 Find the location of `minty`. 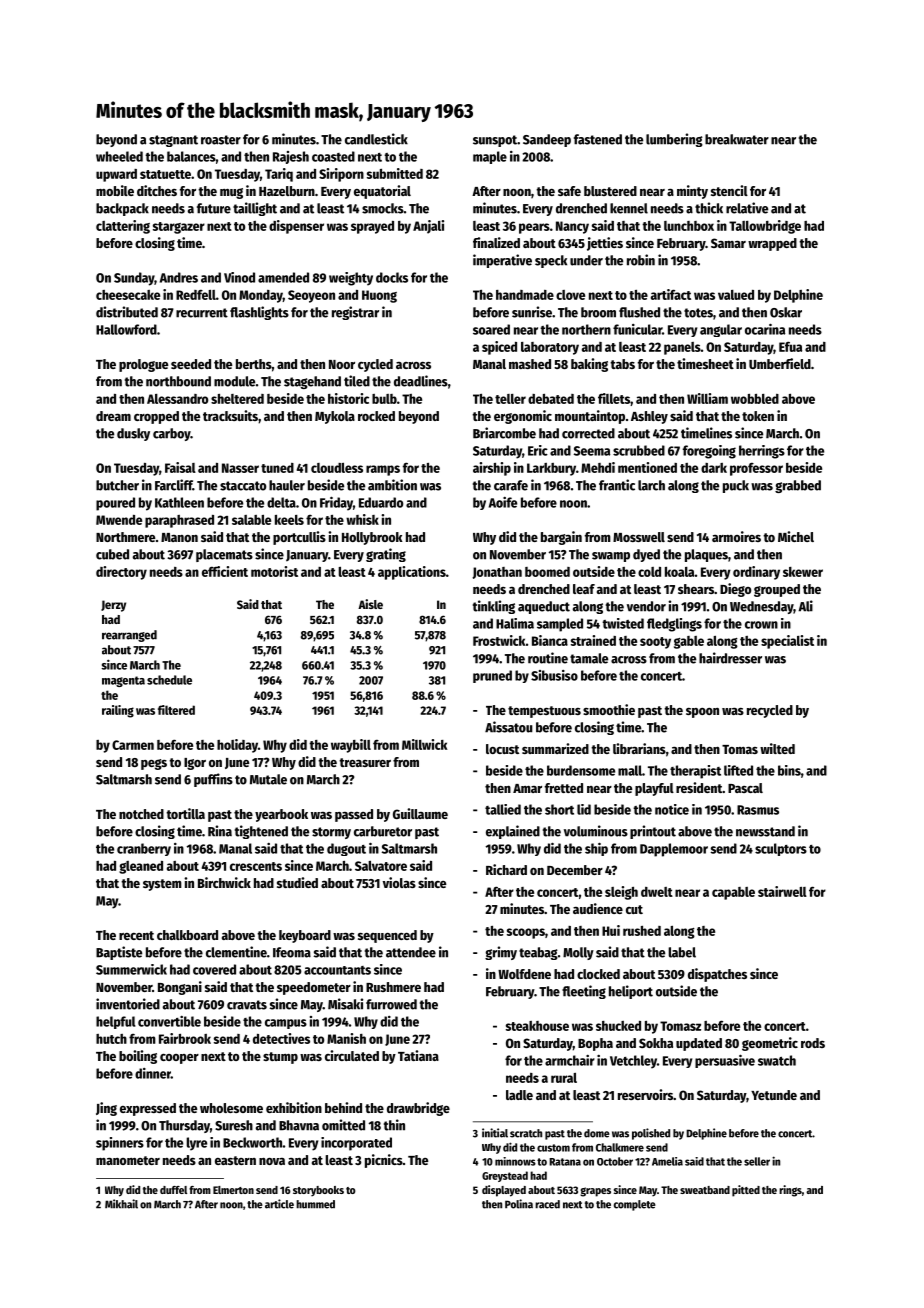

minty is located at coordinates (692, 192).
